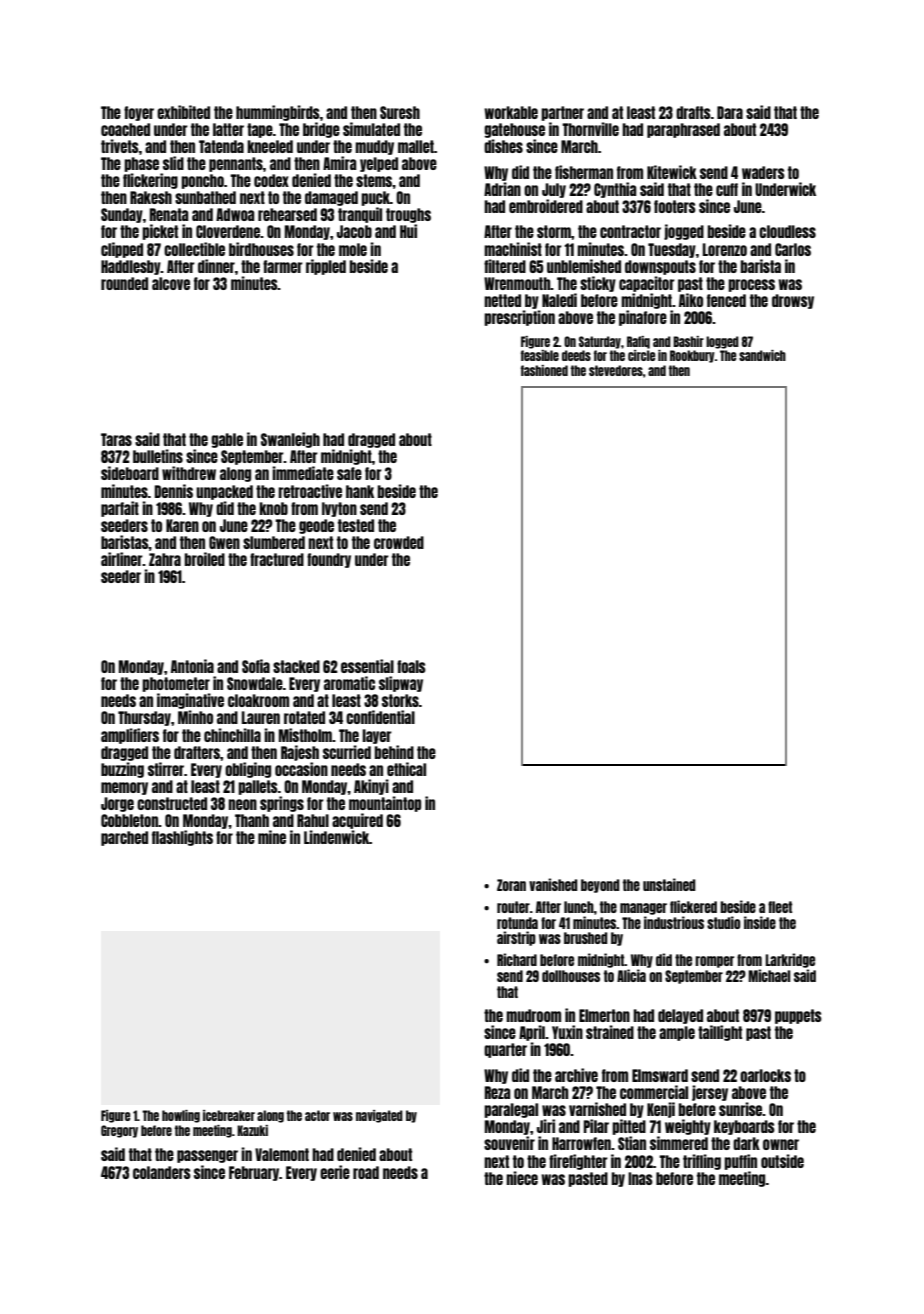 Image resolution: width=924 pixels, height=1314 pixels. Describe the element at coordinates (517, 959) in the document. I see `Richard` at that location.
